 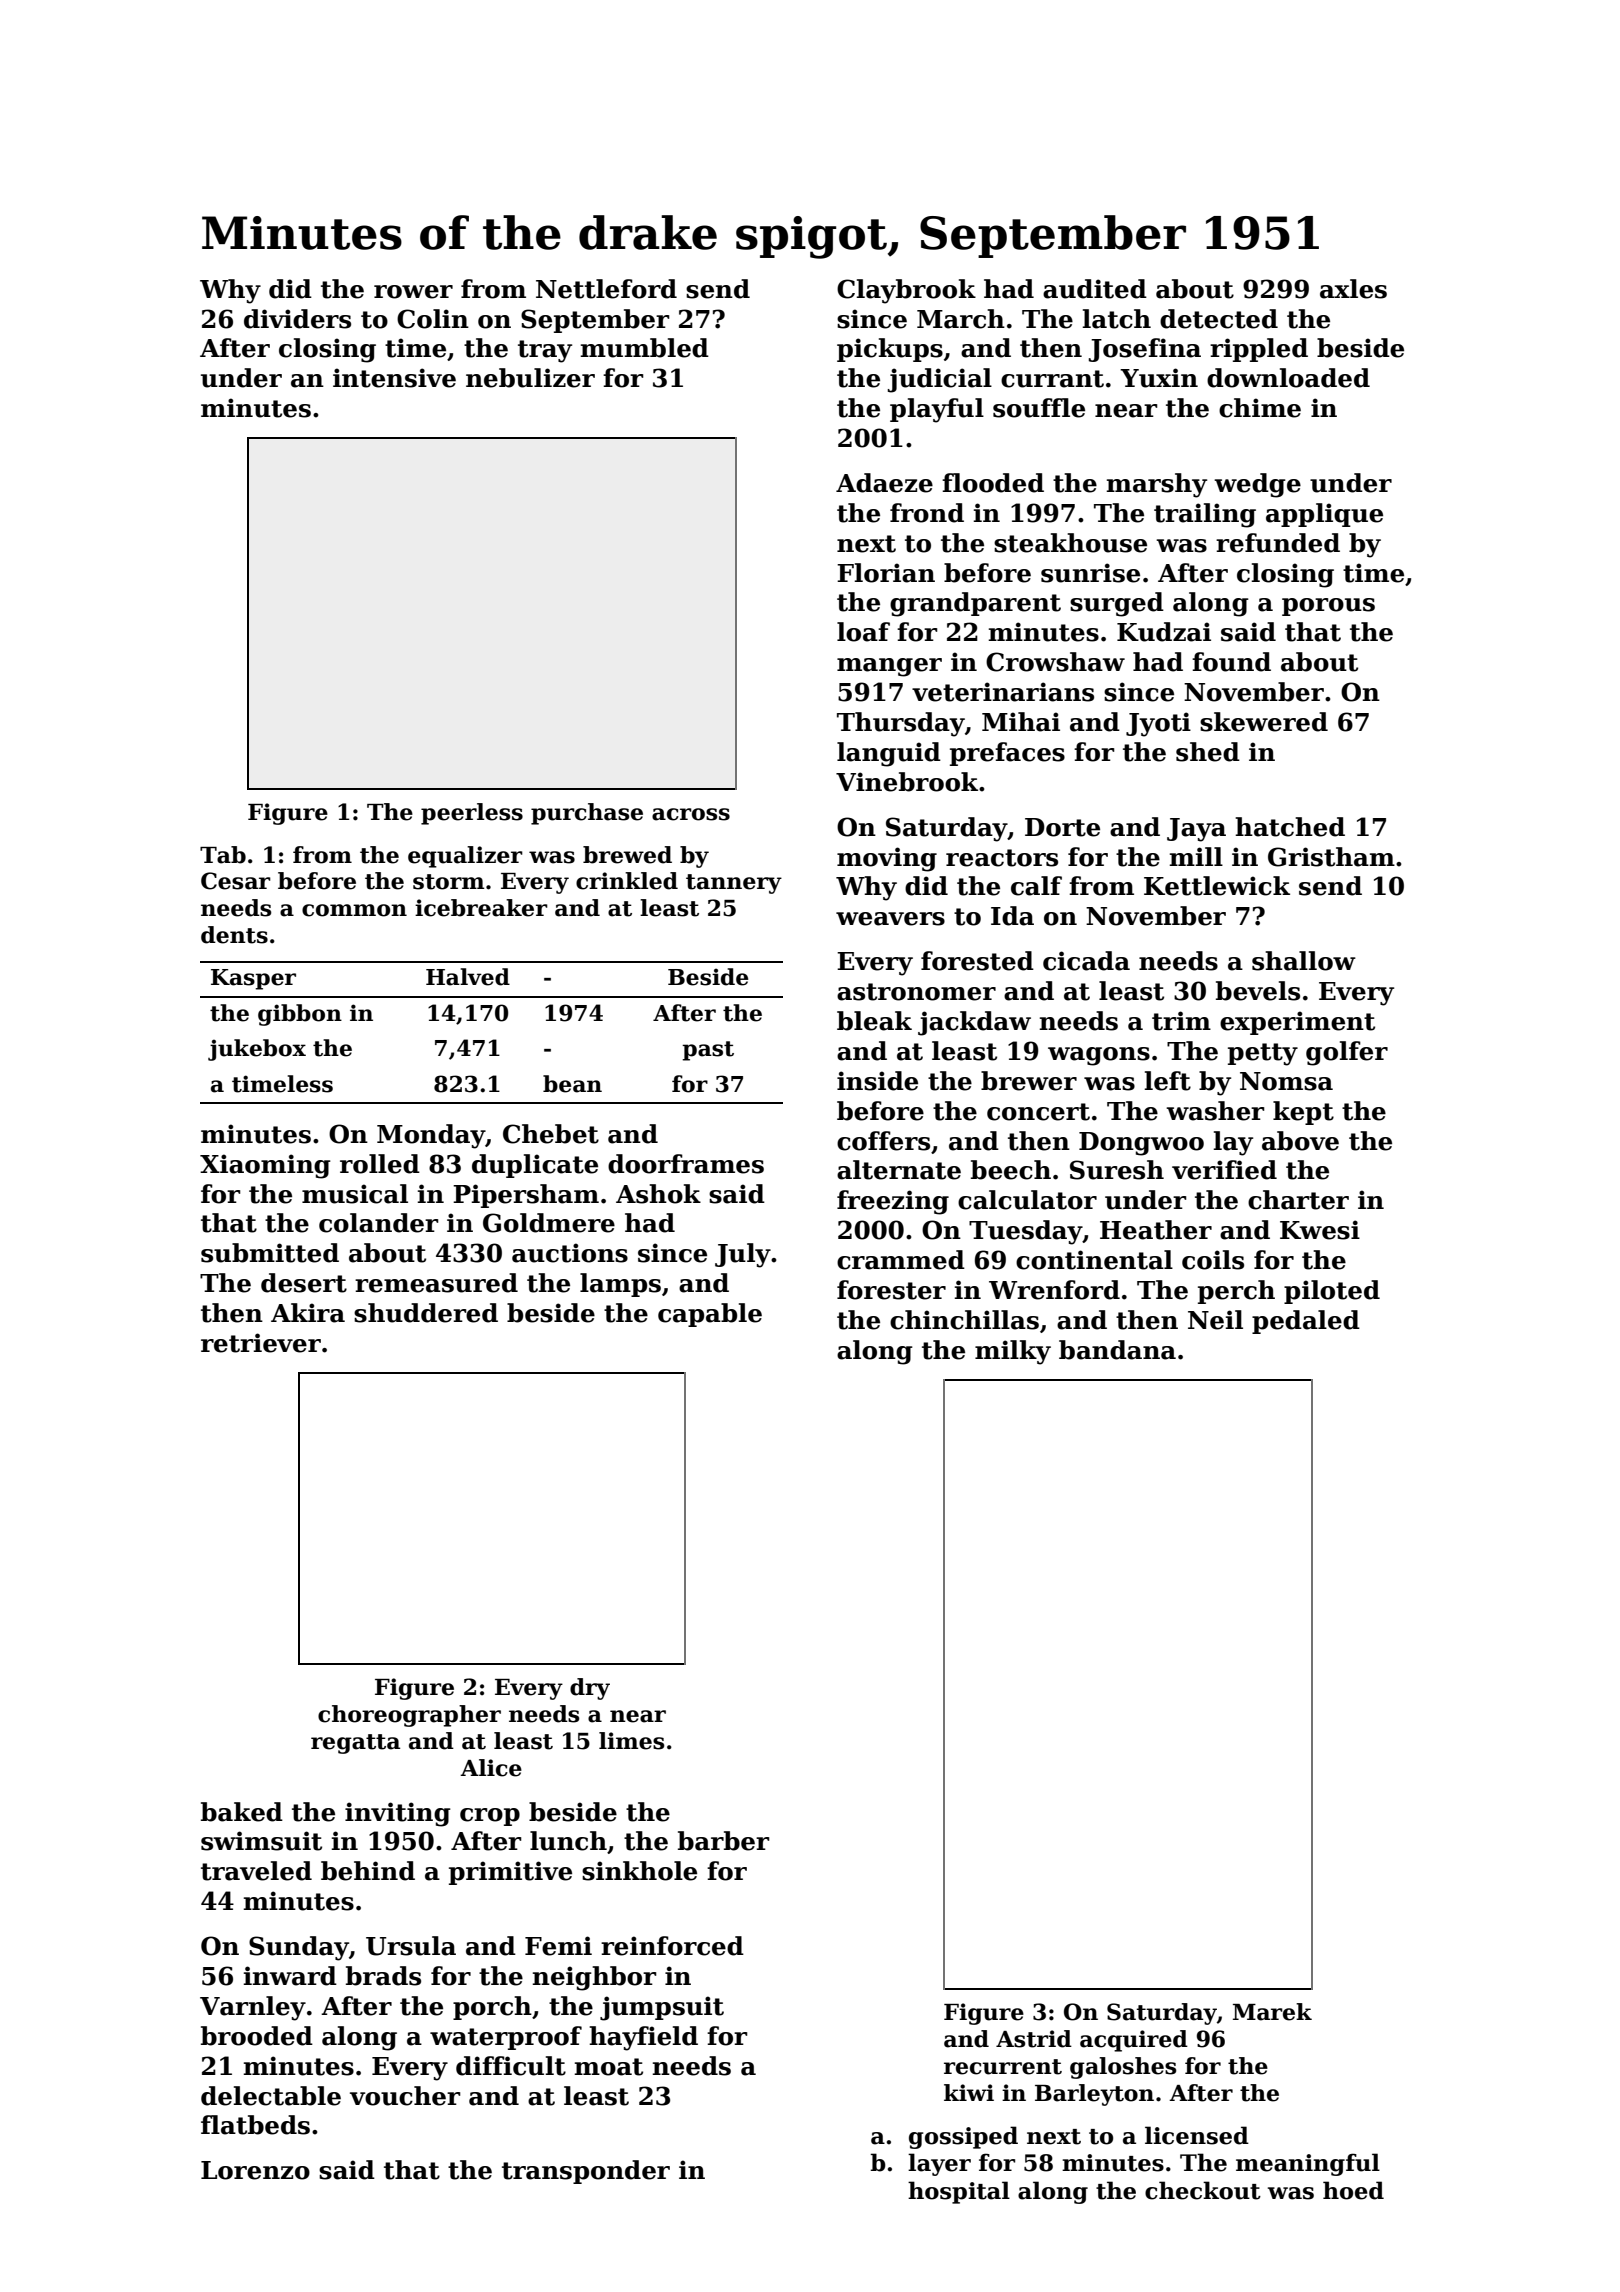 I want to click on intensive, so click(x=394, y=378).
